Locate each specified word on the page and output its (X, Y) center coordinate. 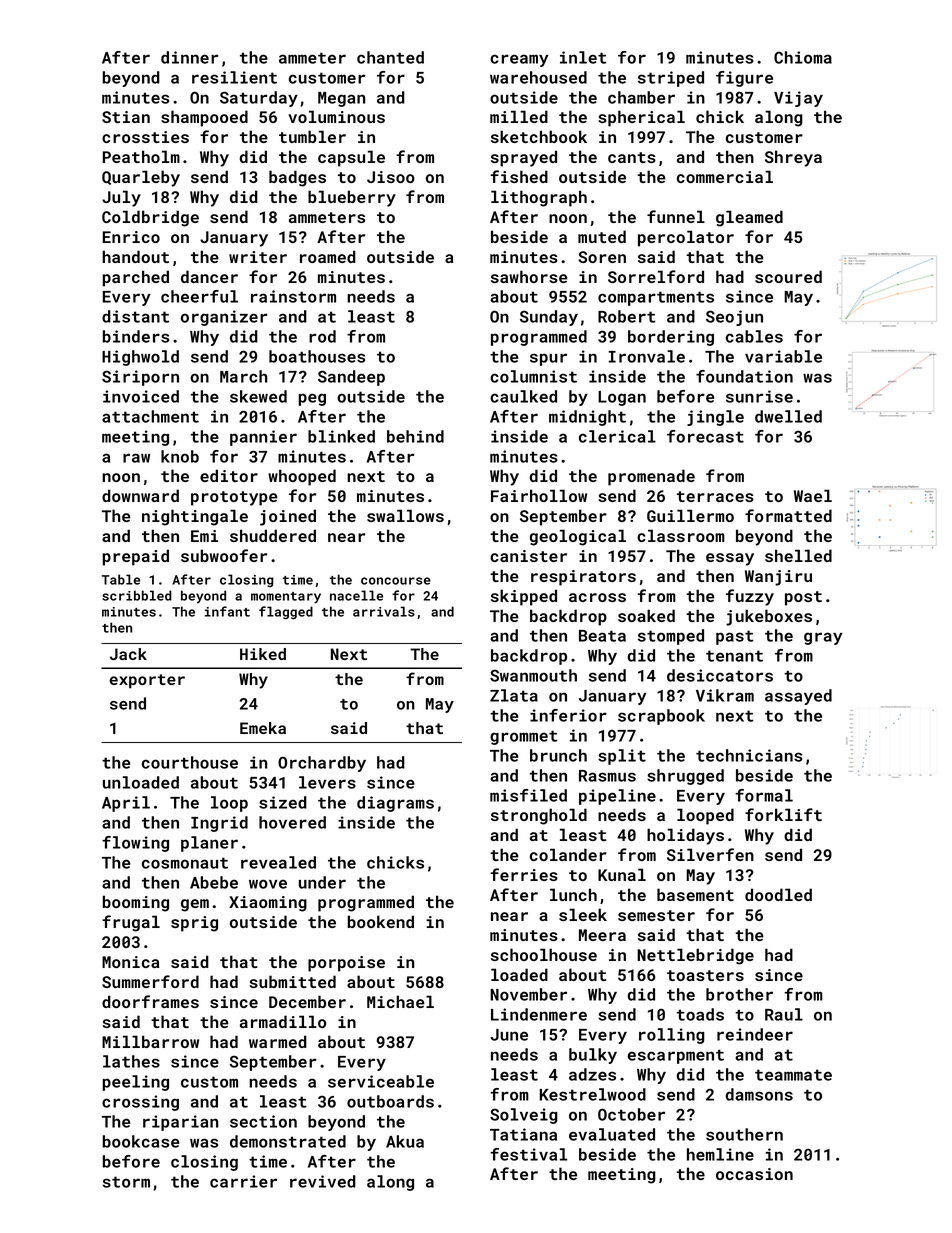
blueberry (352, 198)
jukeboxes (769, 617)
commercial (725, 176)
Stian (126, 117)
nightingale (195, 517)
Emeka (263, 728)
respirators (583, 578)
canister (528, 556)
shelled (798, 555)
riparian (181, 1123)
